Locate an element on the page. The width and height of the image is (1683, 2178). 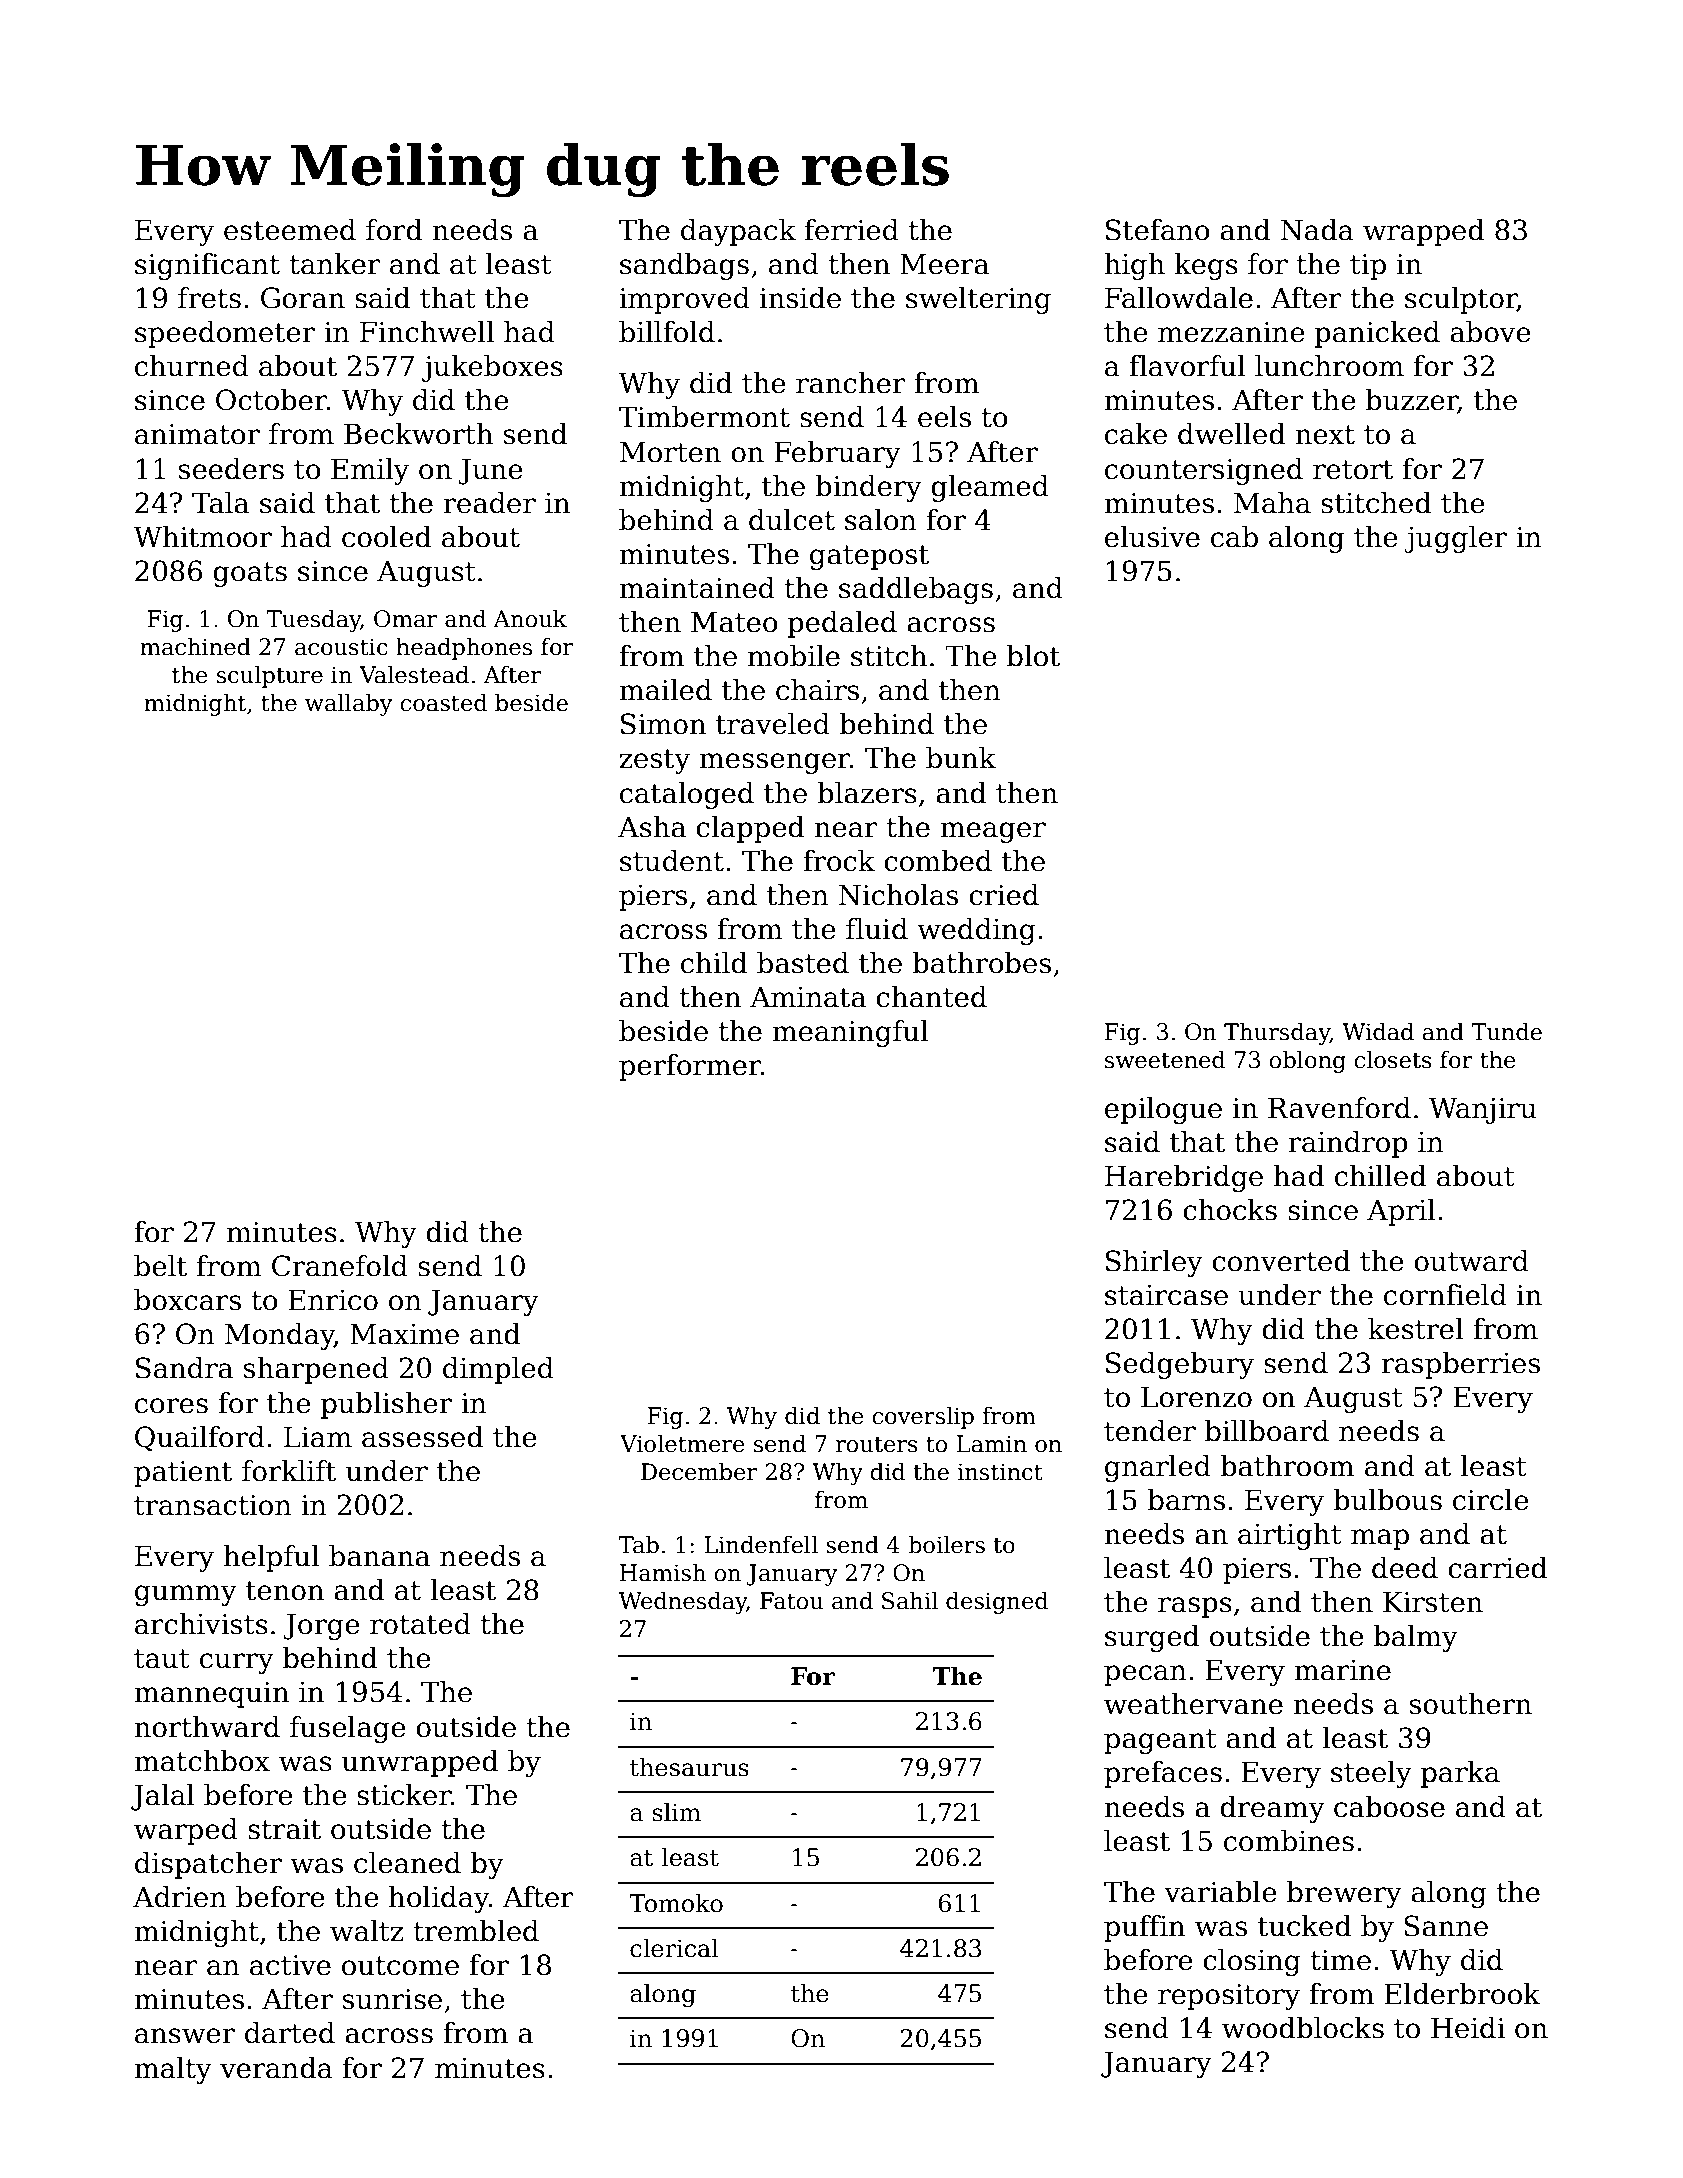
woodblocks is located at coordinates (1303, 2028).
